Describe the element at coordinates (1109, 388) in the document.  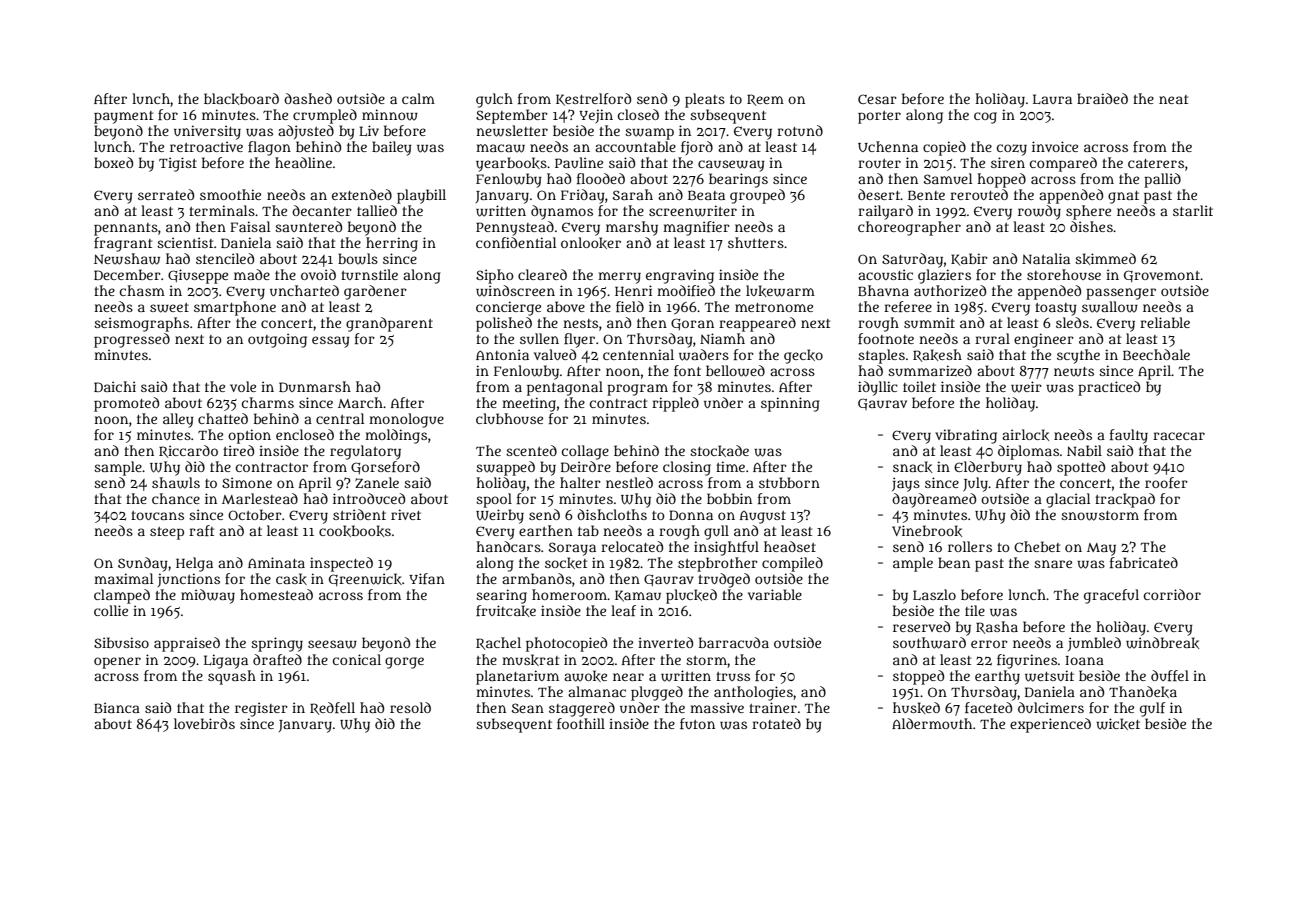
I see `practiced` at that location.
